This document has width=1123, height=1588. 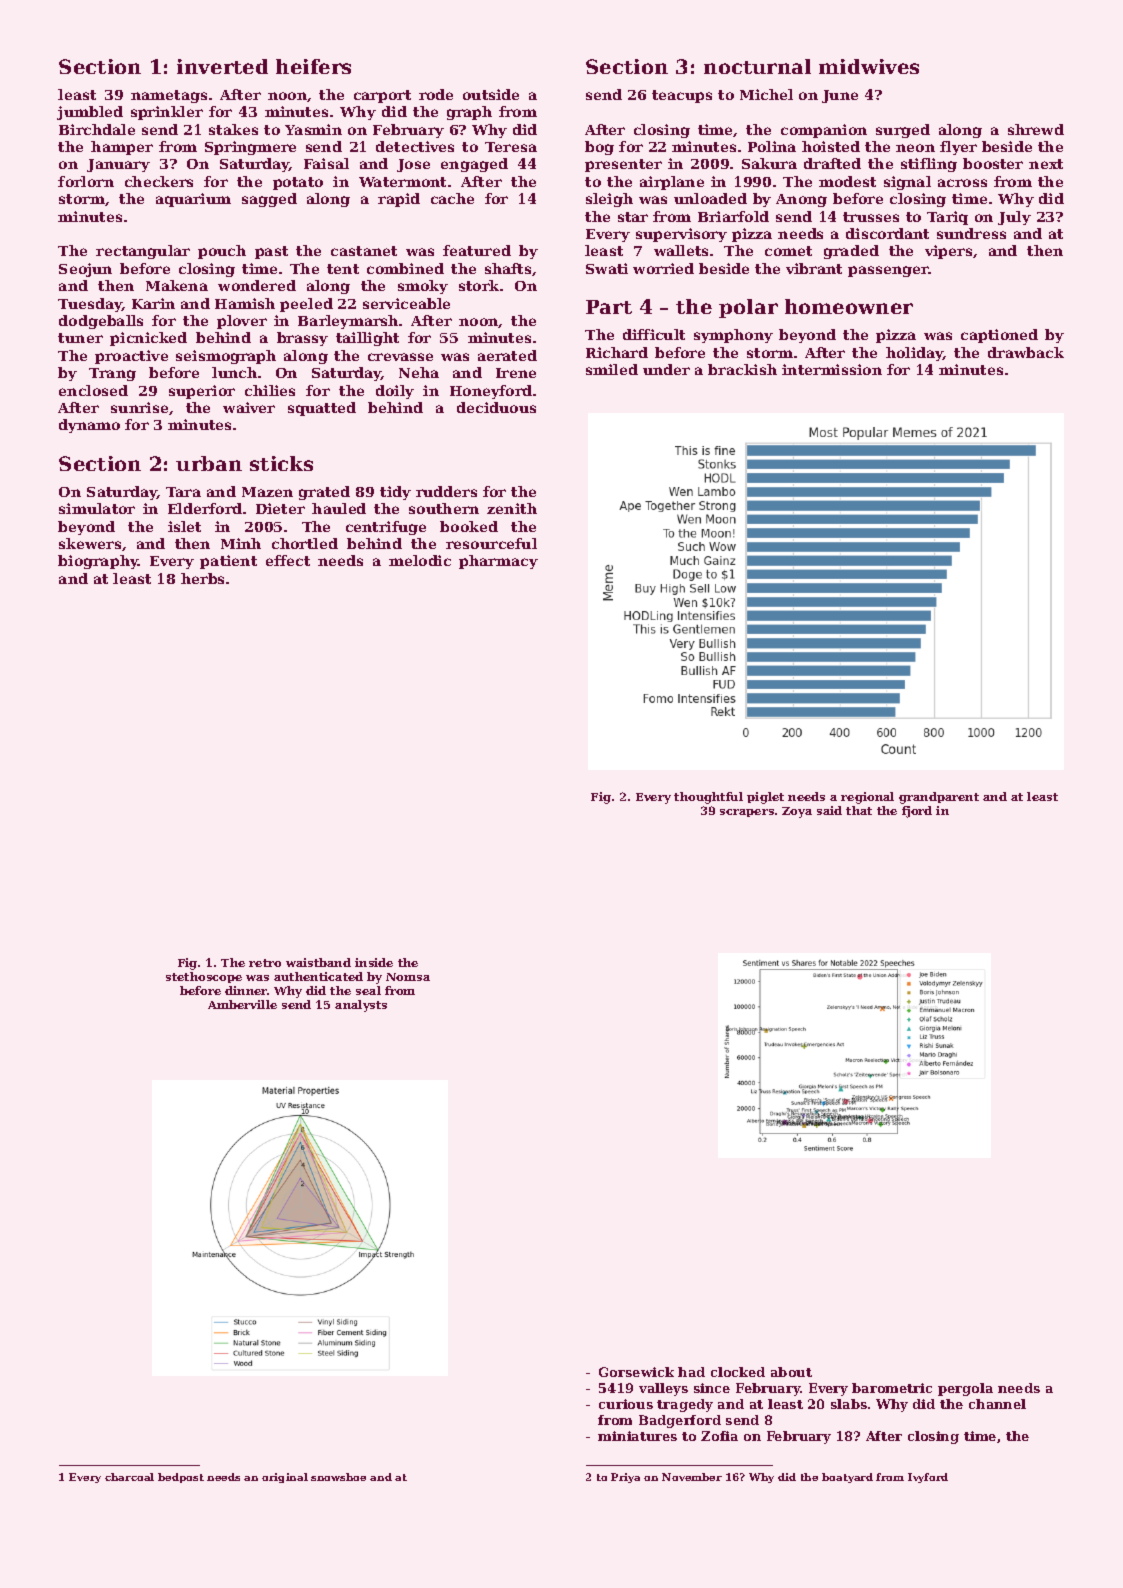 I want to click on brackish, so click(x=742, y=369).
